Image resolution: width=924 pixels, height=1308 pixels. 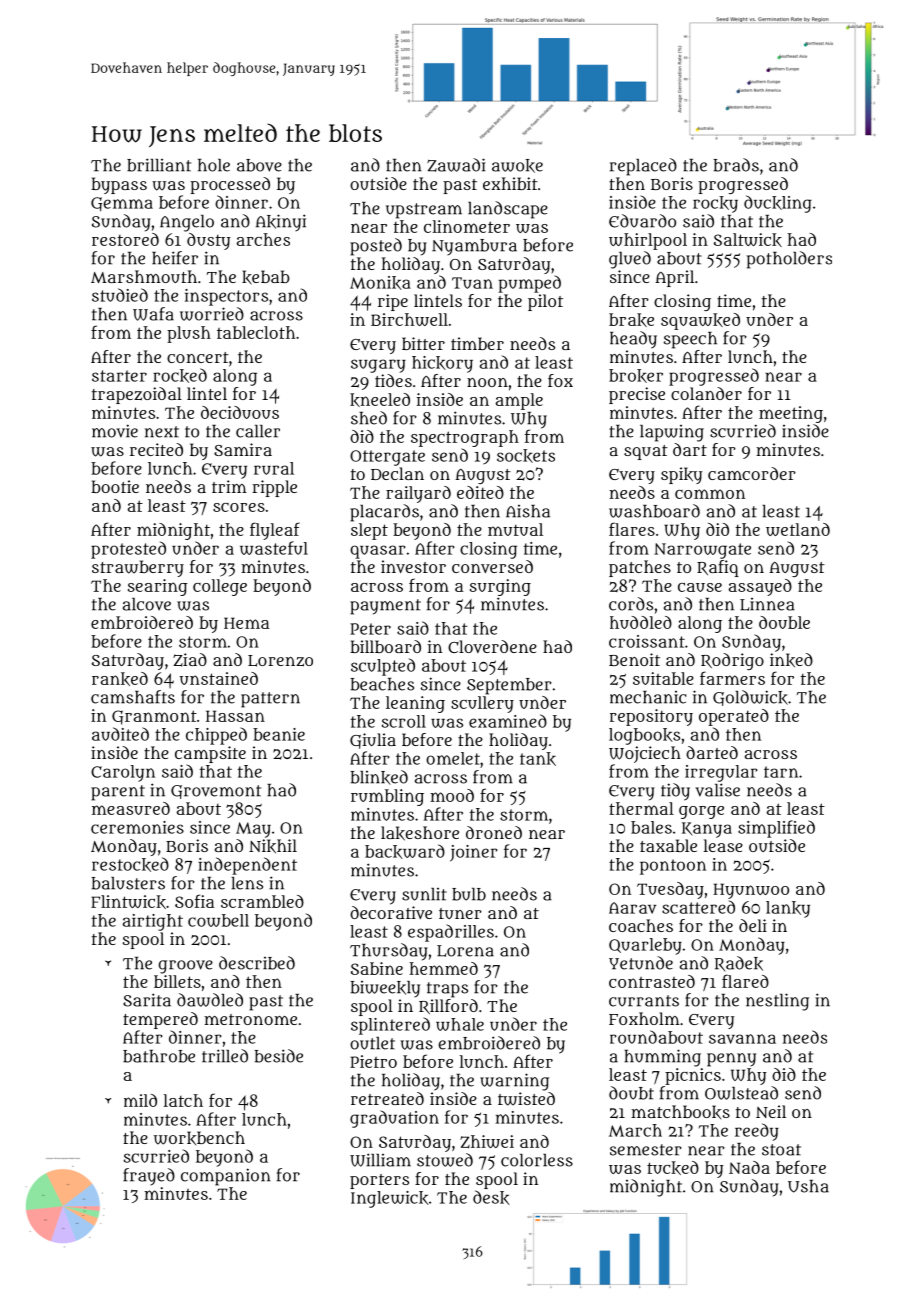 I want to click on Sarita, so click(x=147, y=1000).
